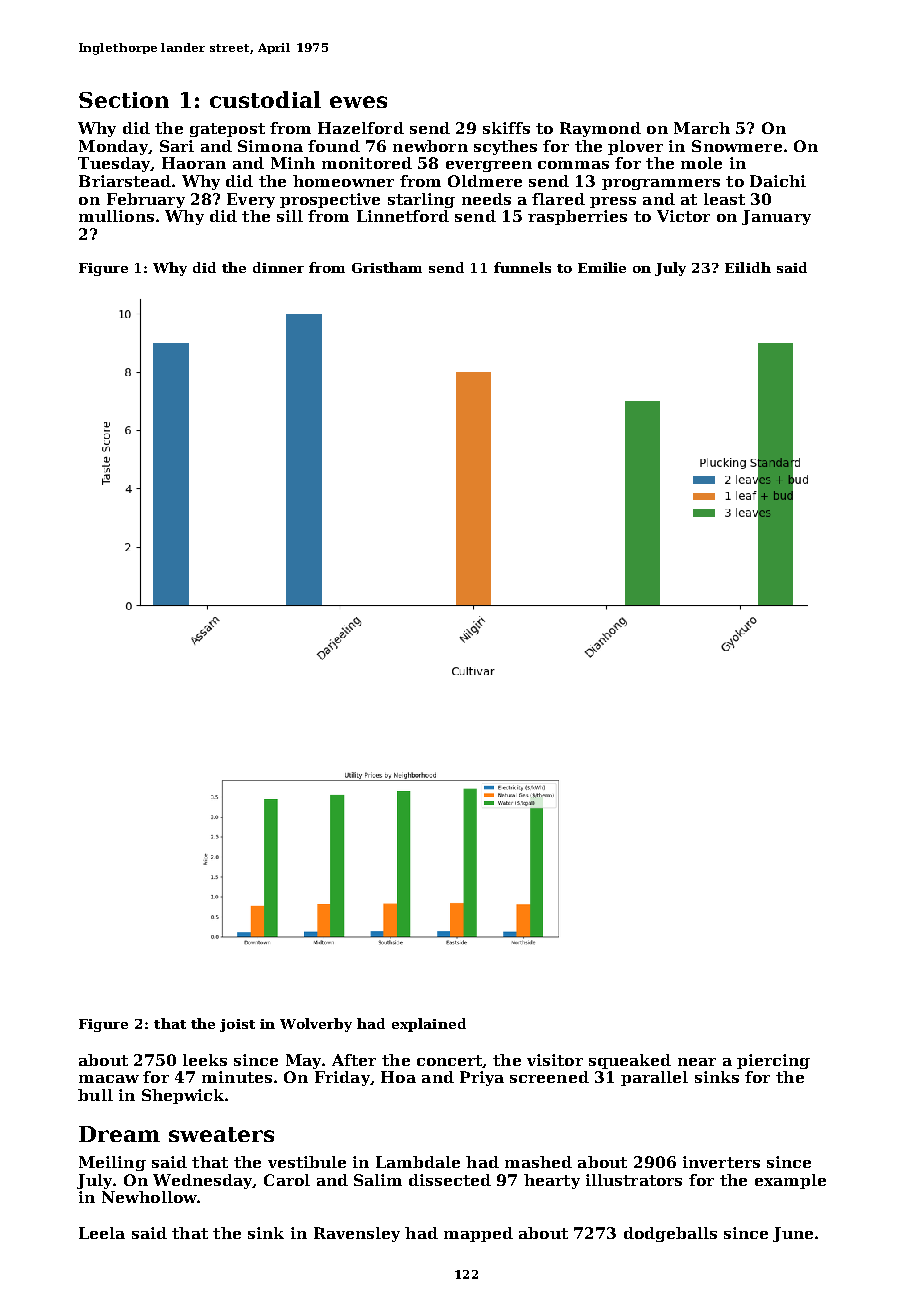 The height and width of the image is (1316, 908). I want to click on piercing, so click(773, 1061).
